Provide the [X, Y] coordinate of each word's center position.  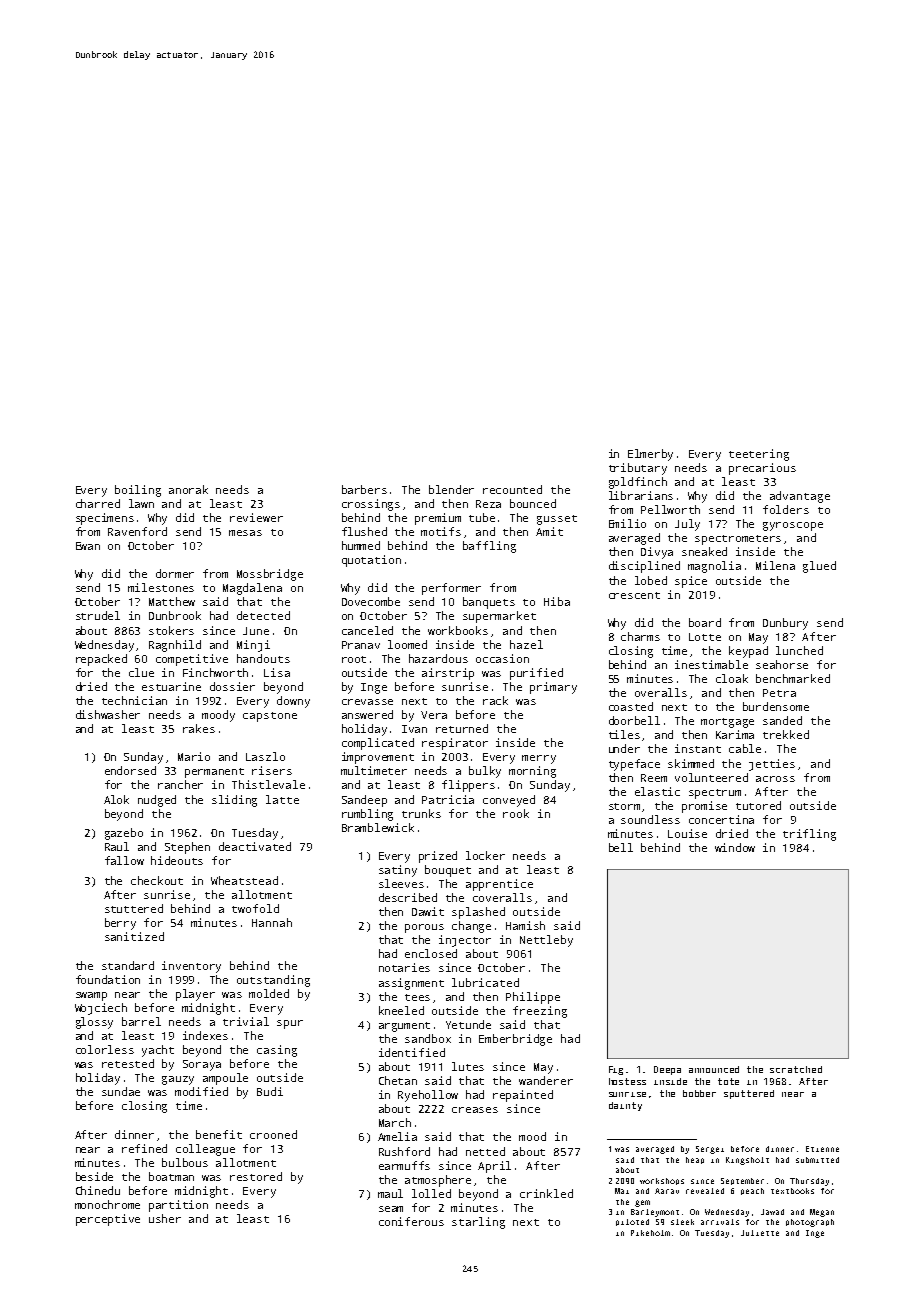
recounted [512, 489]
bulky [485, 772]
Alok [116, 799]
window [735, 847]
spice [691, 582]
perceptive [108, 1220]
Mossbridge [270, 575]
